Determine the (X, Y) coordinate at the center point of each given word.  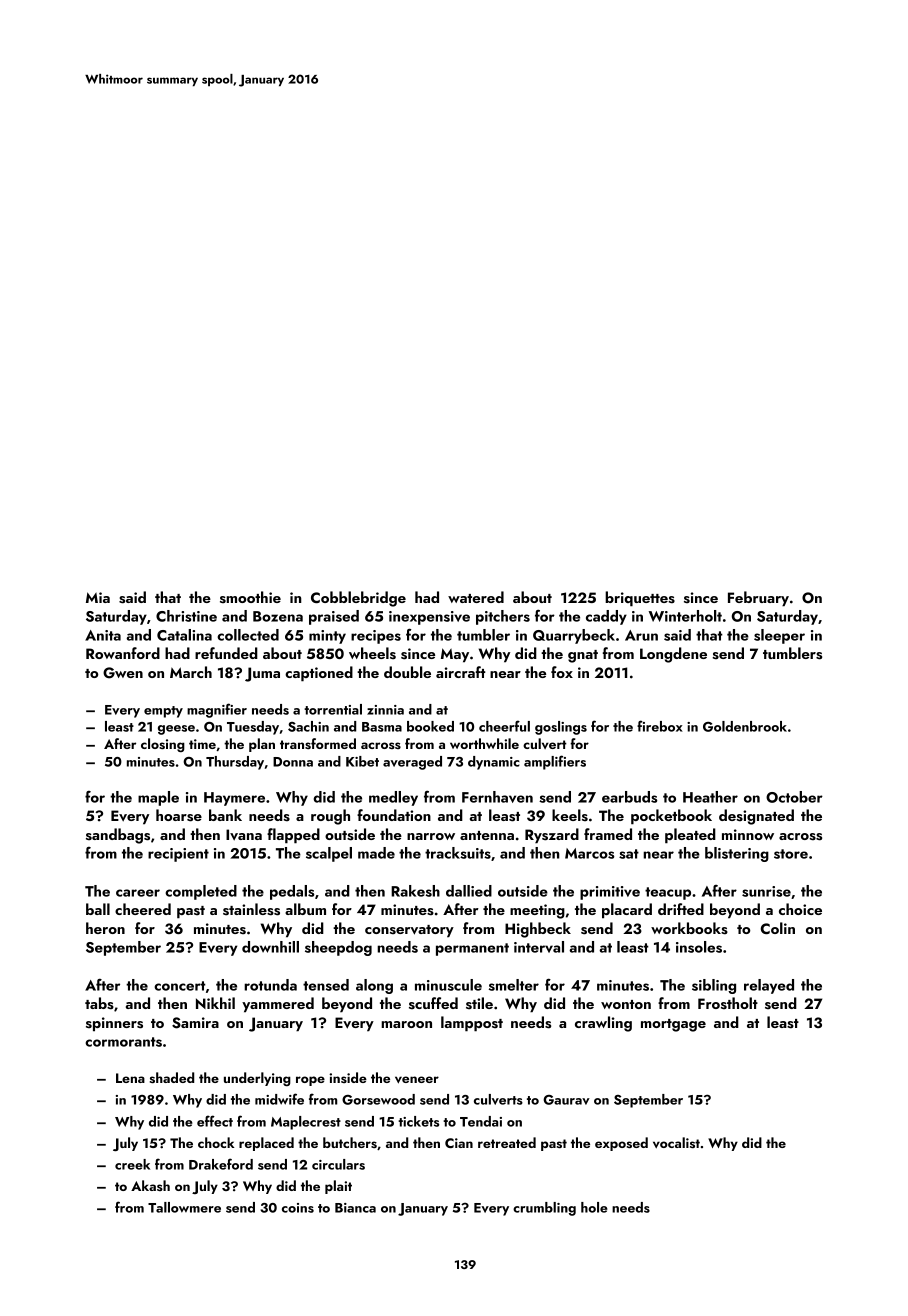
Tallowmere (184, 1207)
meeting (537, 911)
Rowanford (123, 653)
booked (430, 726)
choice (800, 909)
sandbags (118, 836)
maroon (406, 1024)
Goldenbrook (745, 726)
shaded (172, 1077)
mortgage (673, 1025)
